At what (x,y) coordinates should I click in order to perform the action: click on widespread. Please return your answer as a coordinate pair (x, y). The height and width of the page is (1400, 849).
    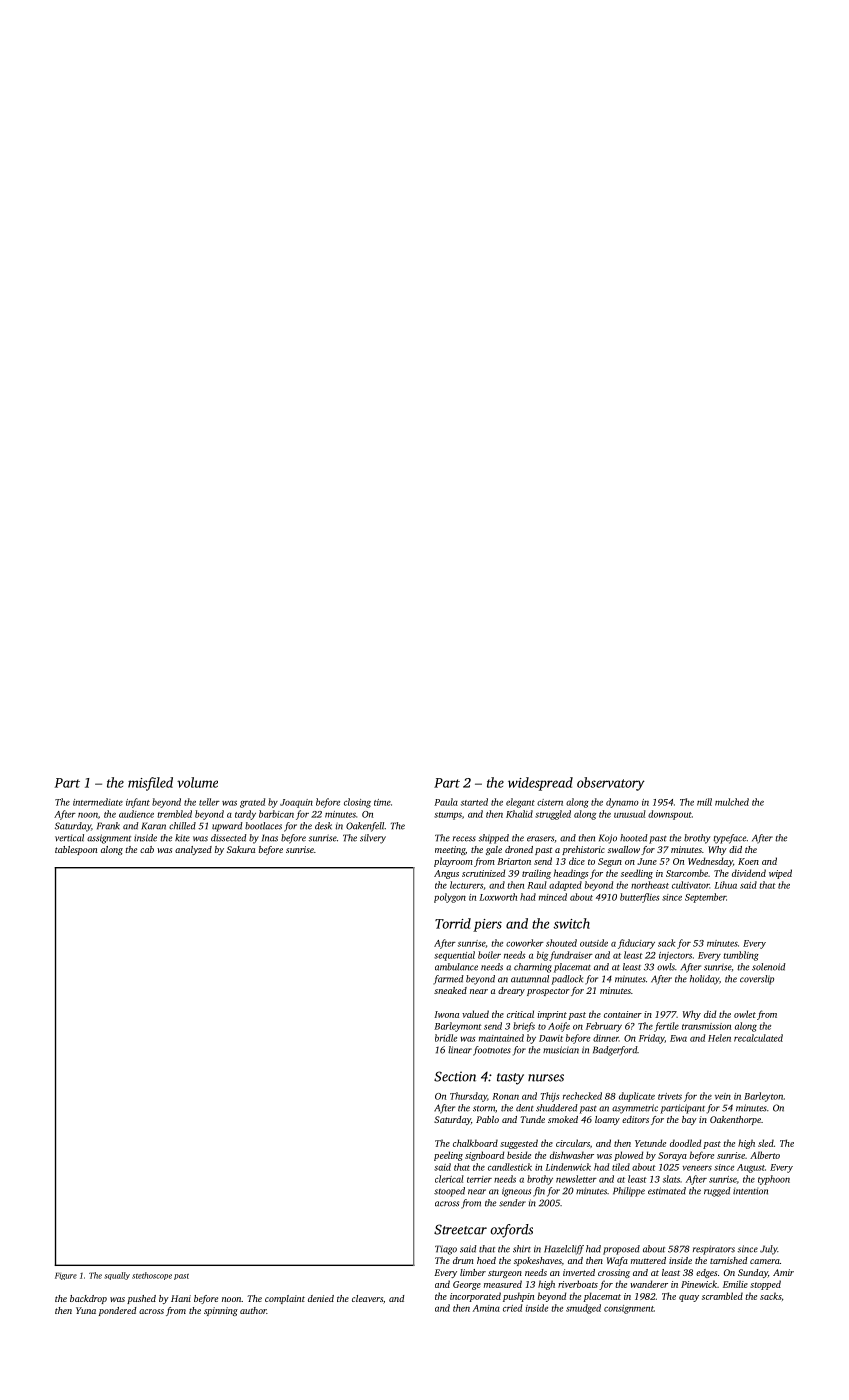
    Looking at the image, I should click on (540, 784).
